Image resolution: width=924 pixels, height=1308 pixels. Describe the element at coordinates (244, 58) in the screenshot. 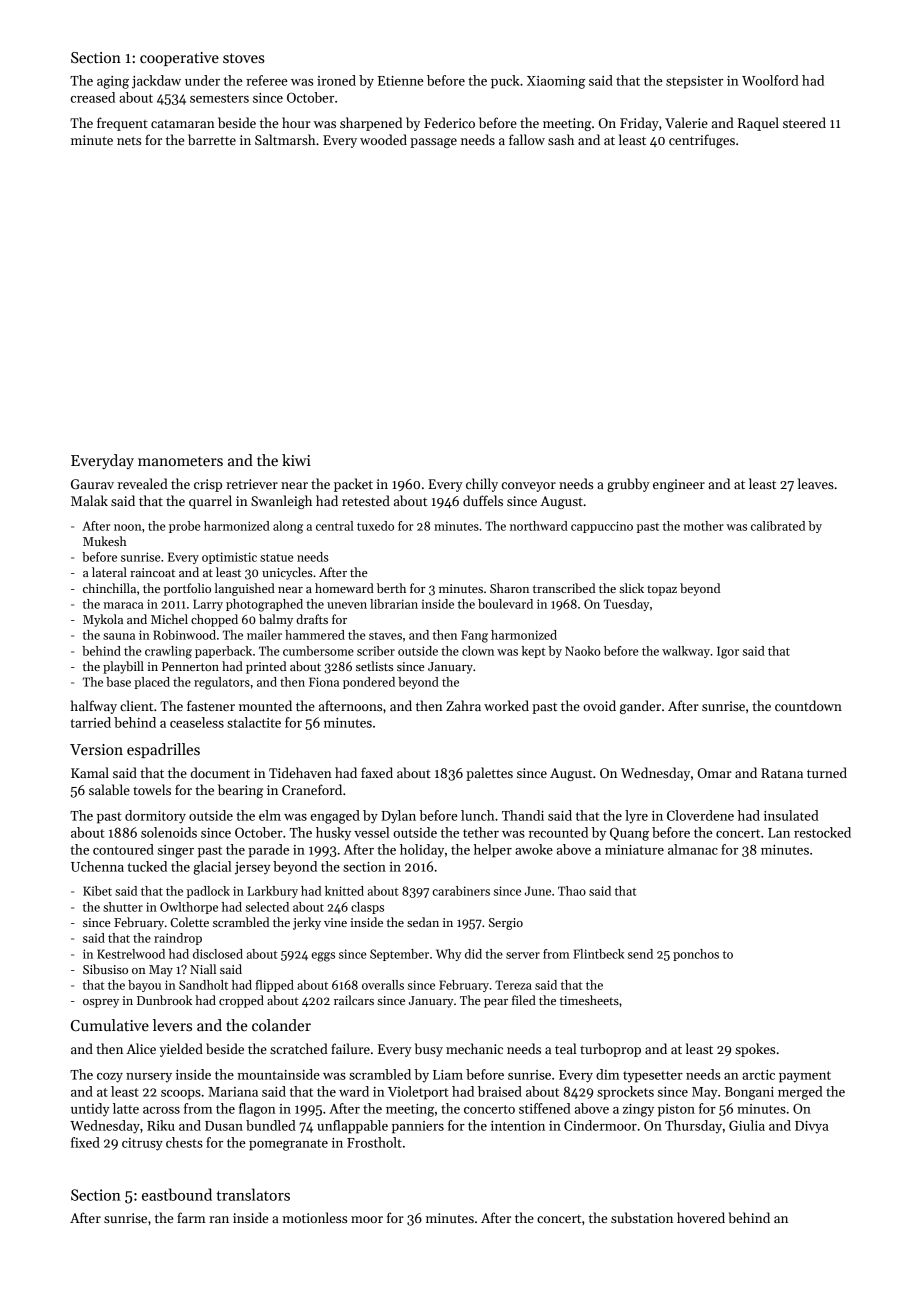

I see `stoves` at that location.
